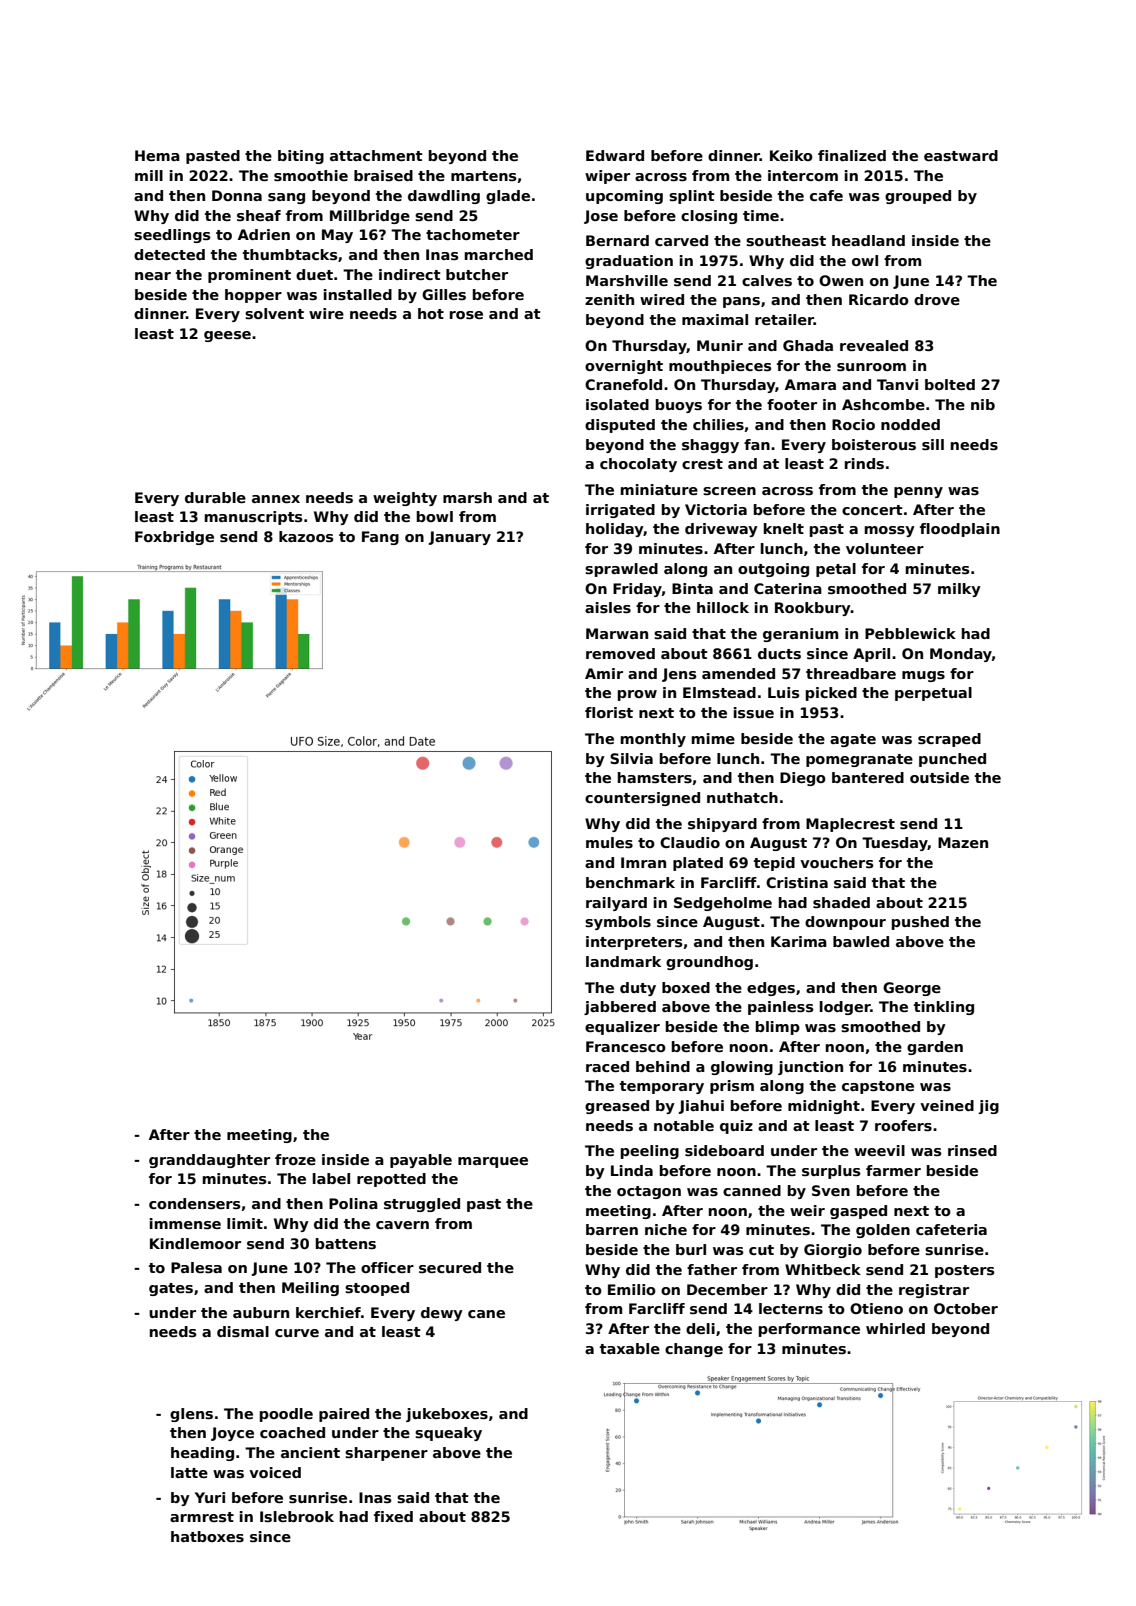 The width and height of the image is (1136, 1606). What do you see at coordinates (718, 424) in the image?
I see `chilies` at bounding box center [718, 424].
